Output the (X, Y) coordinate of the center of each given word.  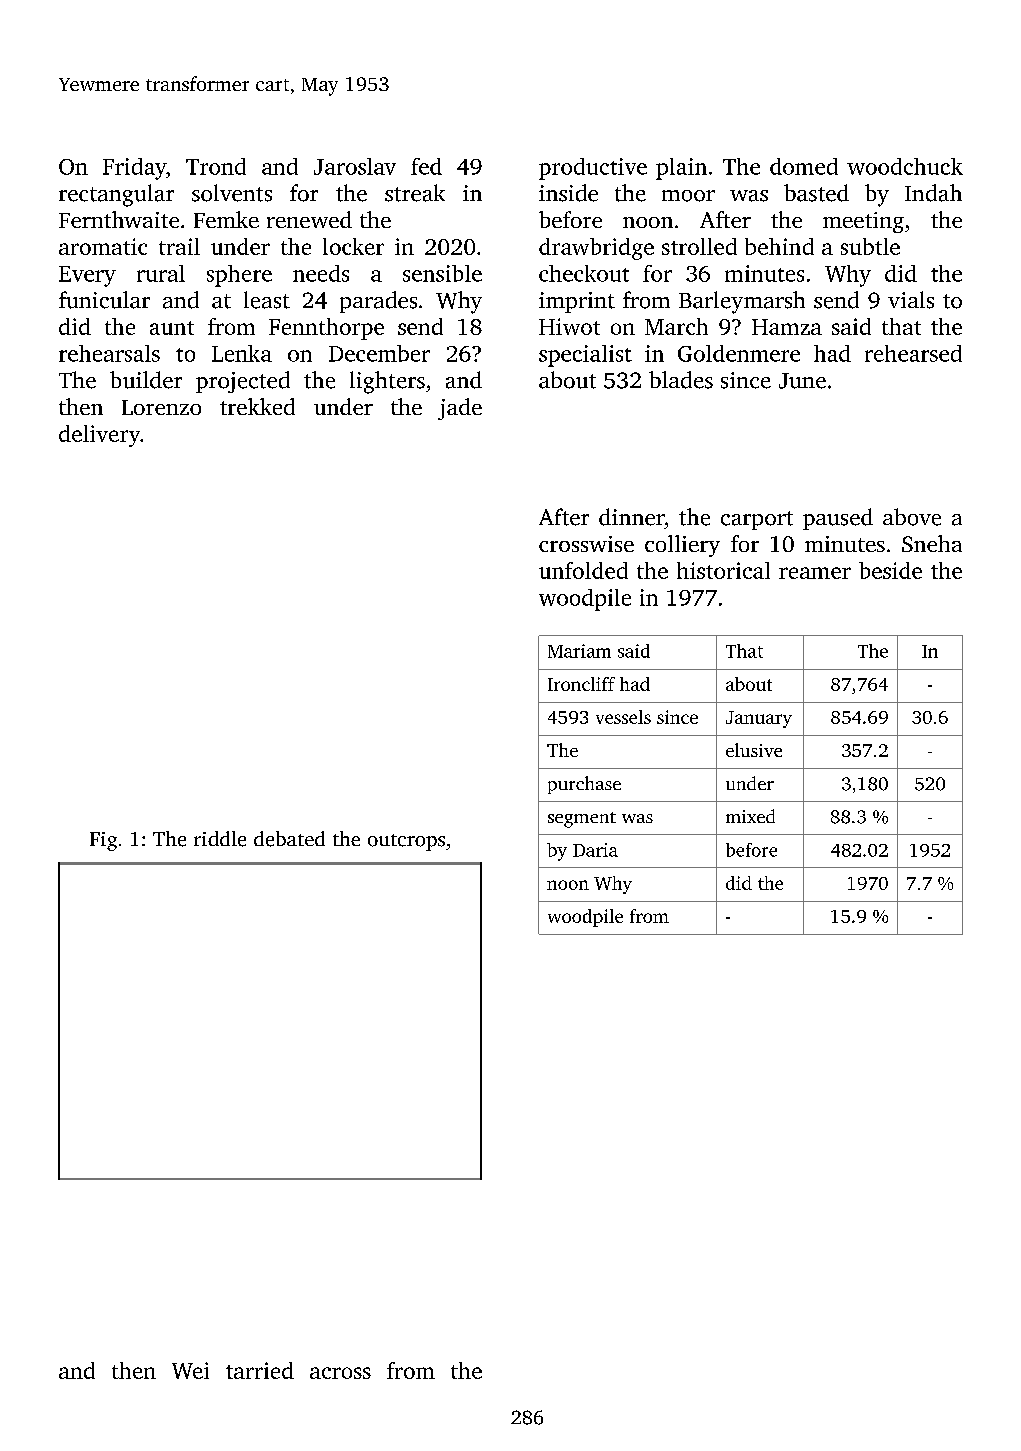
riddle (220, 839)
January (759, 719)
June (802, 381)
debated (289, 839)
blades (681, 380)
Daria (595, 850)
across (340, 1373)
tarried (260, 1370)
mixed (750, 816)
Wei (190, 1370)
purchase (584, 785)
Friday (134, 169)
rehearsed (913, 353)
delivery (99, 436)
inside (568, 193)
